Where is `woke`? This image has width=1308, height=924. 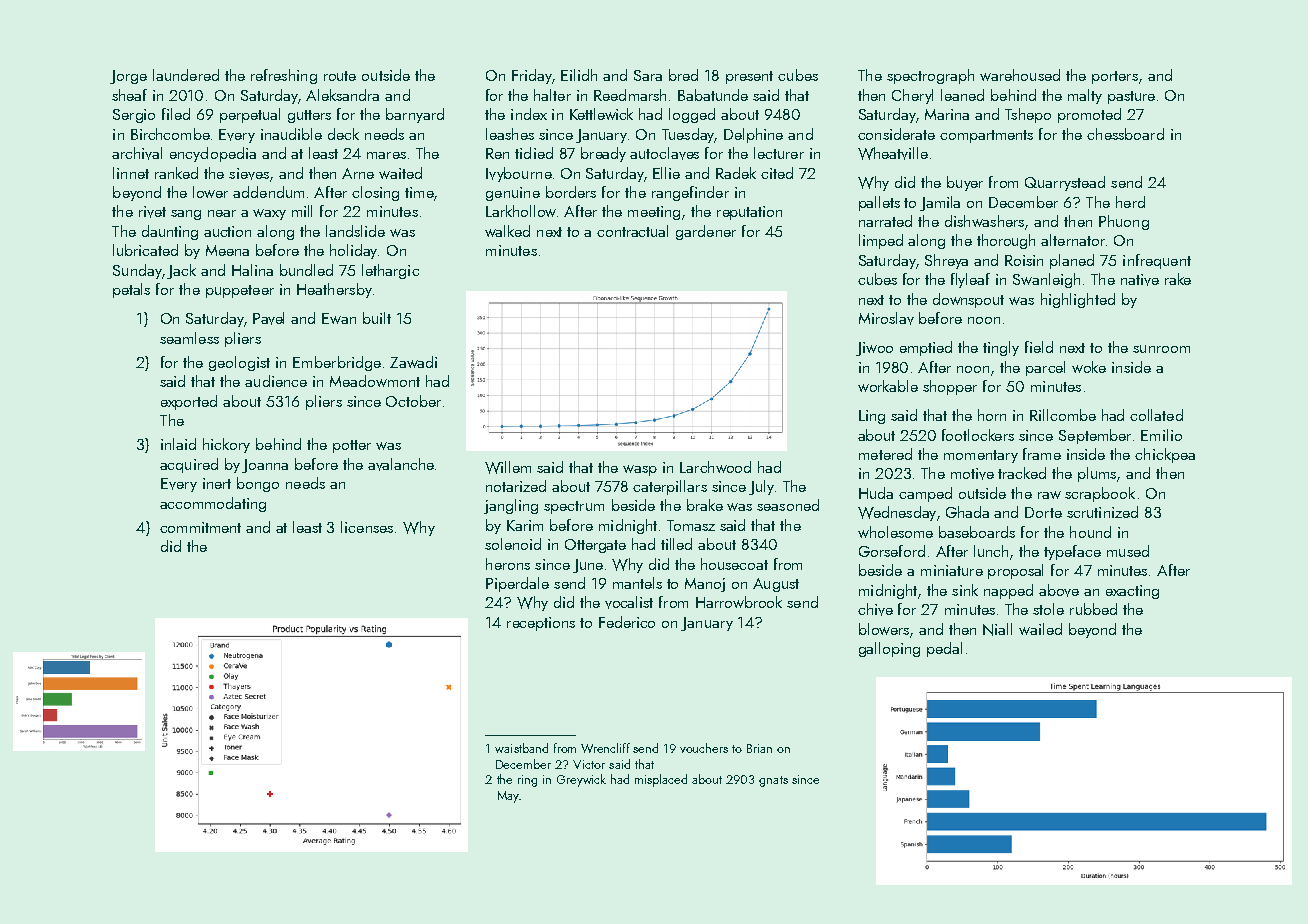
woke is located at coordinates (1089, 367).
